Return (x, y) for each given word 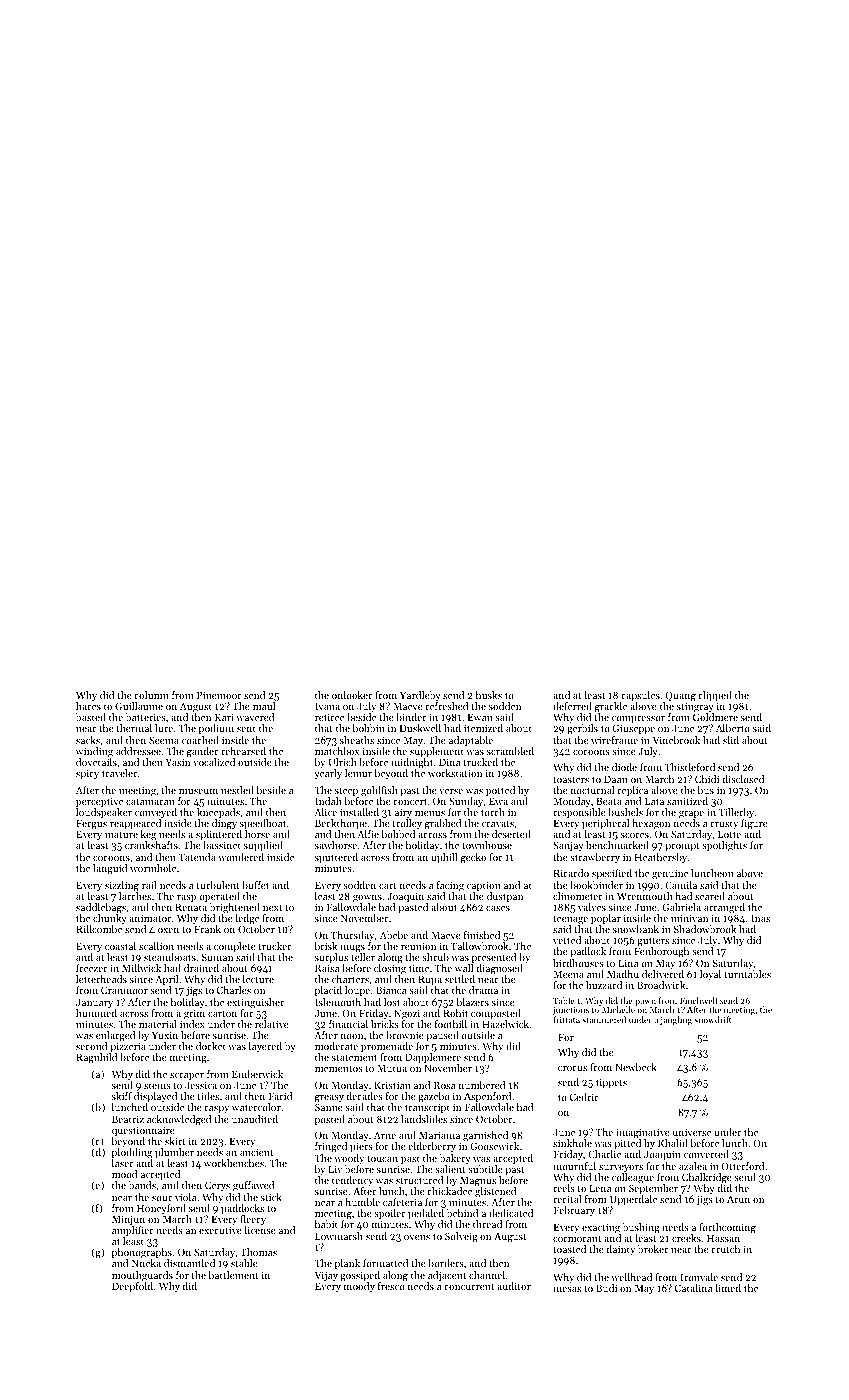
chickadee (449, 1191)
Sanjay (568, 846)
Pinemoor (219, 695)
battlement (233, 1275)
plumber (174, 1153)
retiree (329, 717)
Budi (606, 1288)
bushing (641, 1228)
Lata (654, 801)
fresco (391, 1286)
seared (710, 896)
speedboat (263, 824)
